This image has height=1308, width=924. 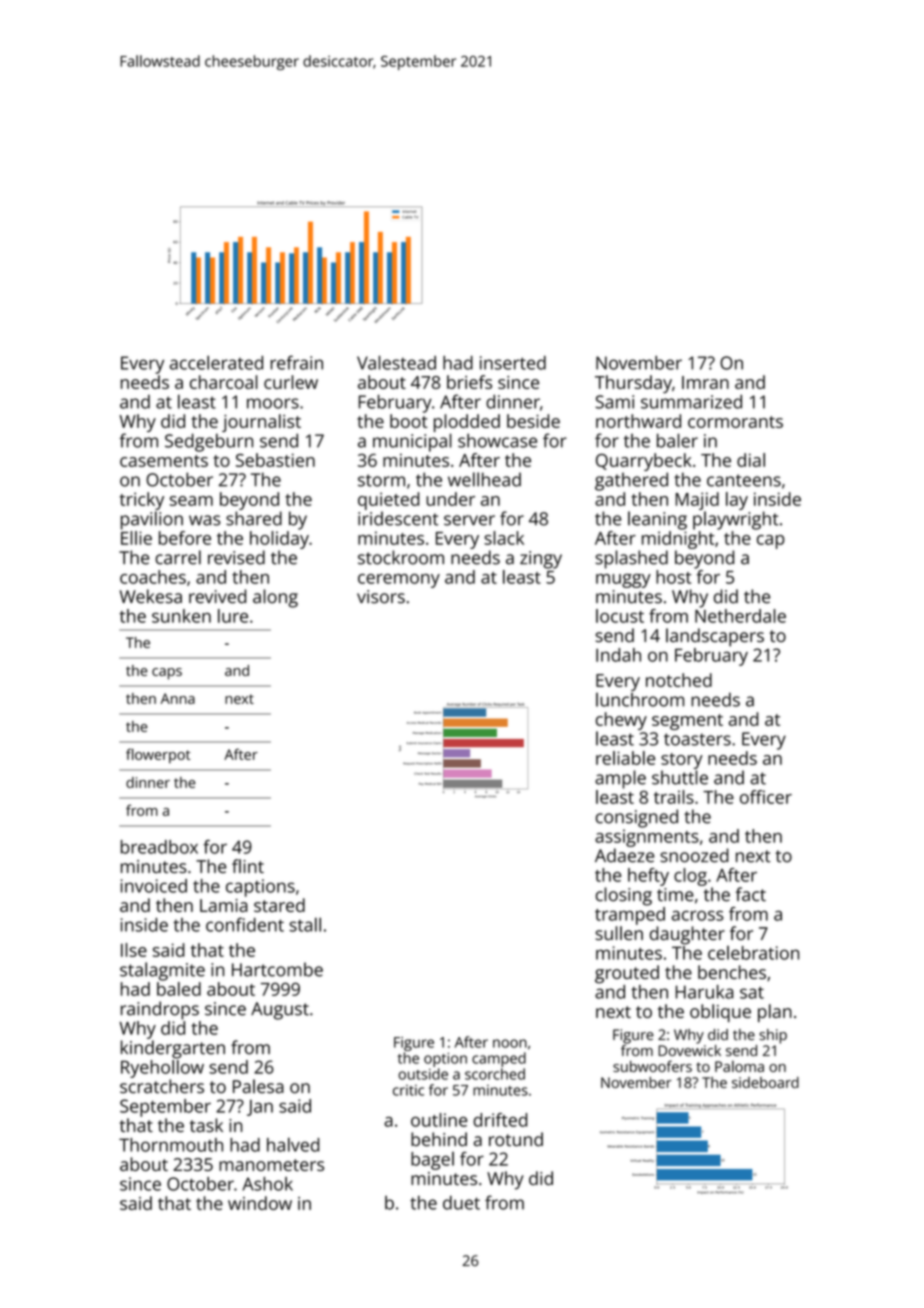 I want to click on shared, so click(x=254, y=518).
